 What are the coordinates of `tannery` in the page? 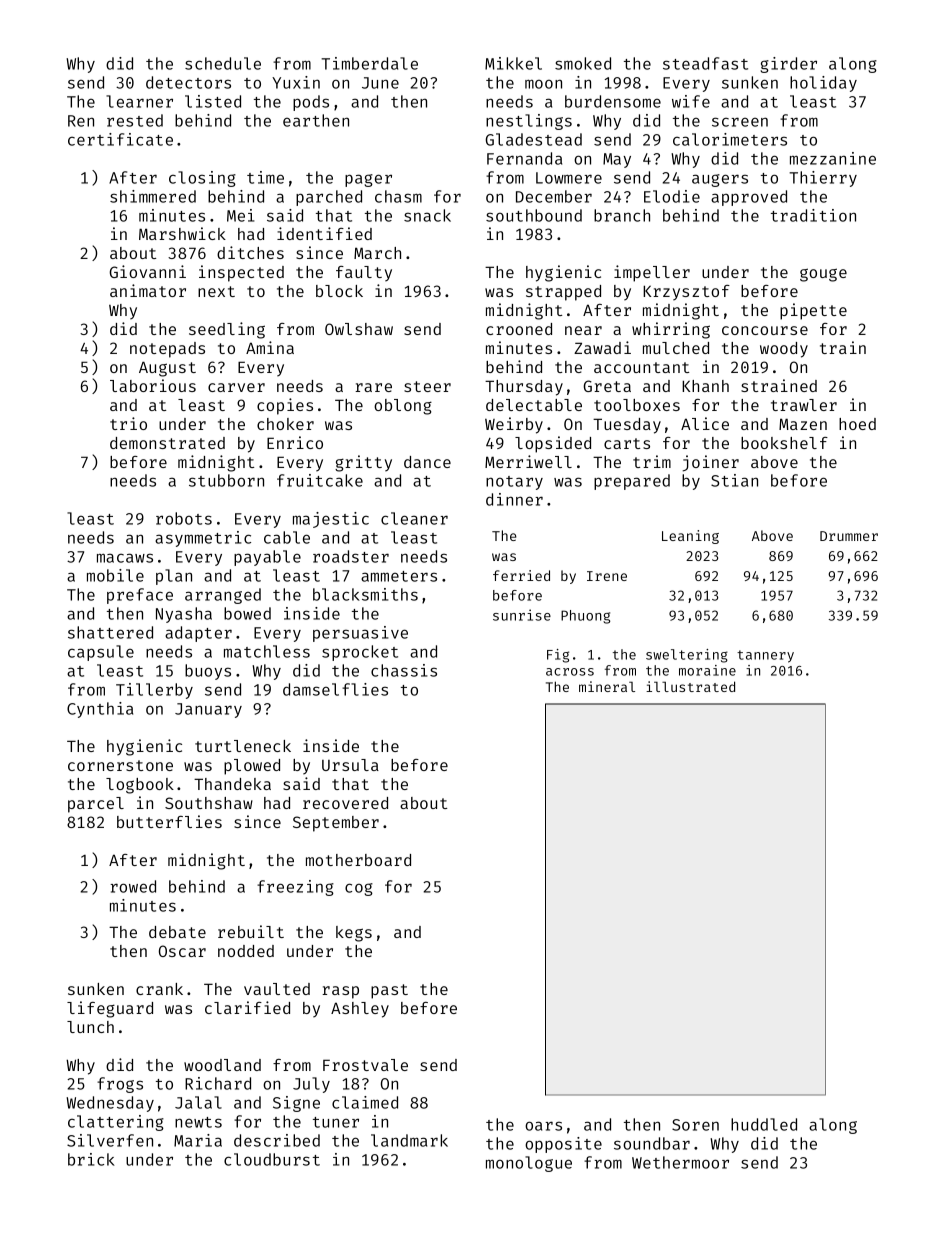 It's located at (765, 656).
